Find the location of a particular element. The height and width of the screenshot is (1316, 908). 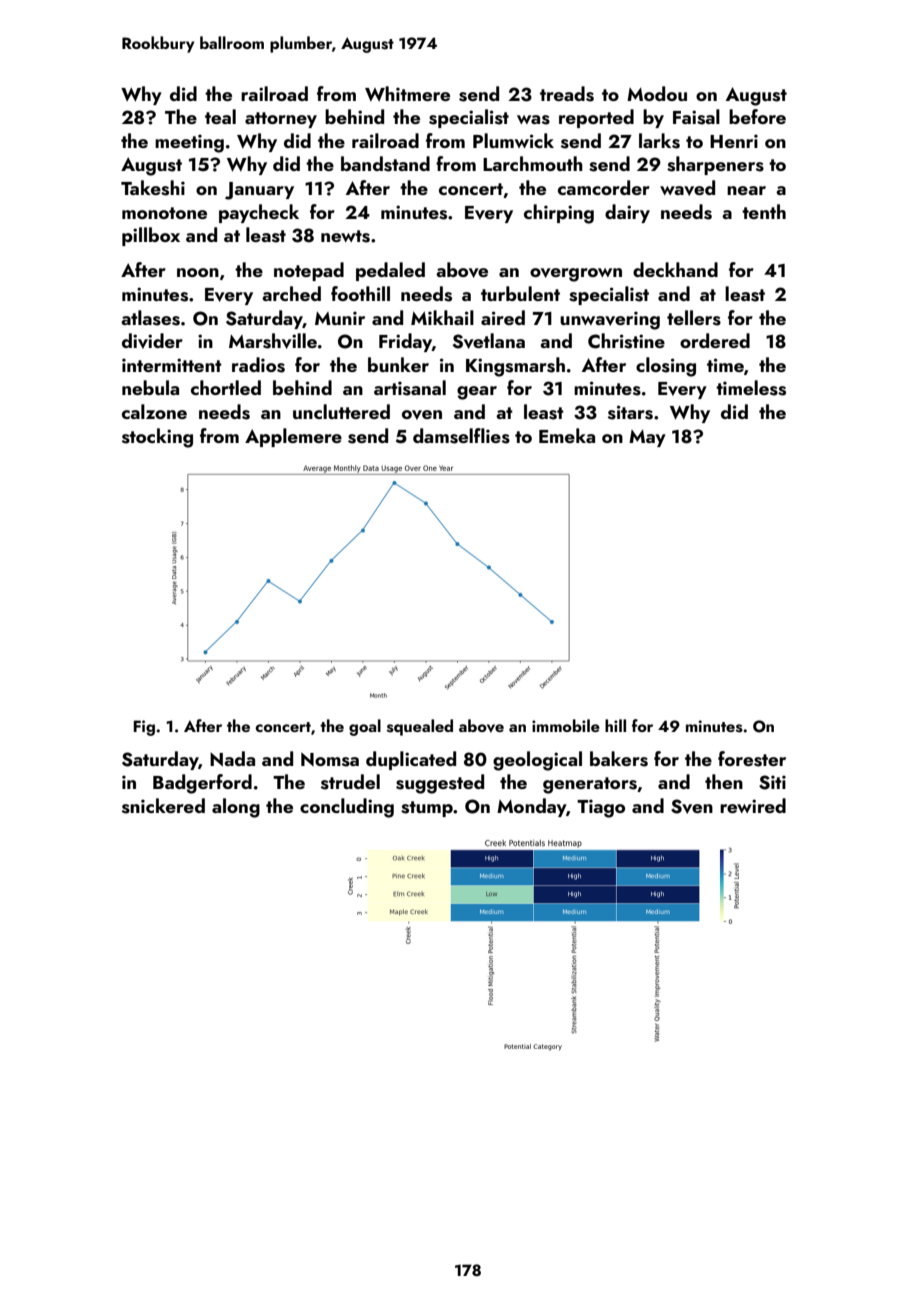

immobile is located at coordinates (566, 725).
